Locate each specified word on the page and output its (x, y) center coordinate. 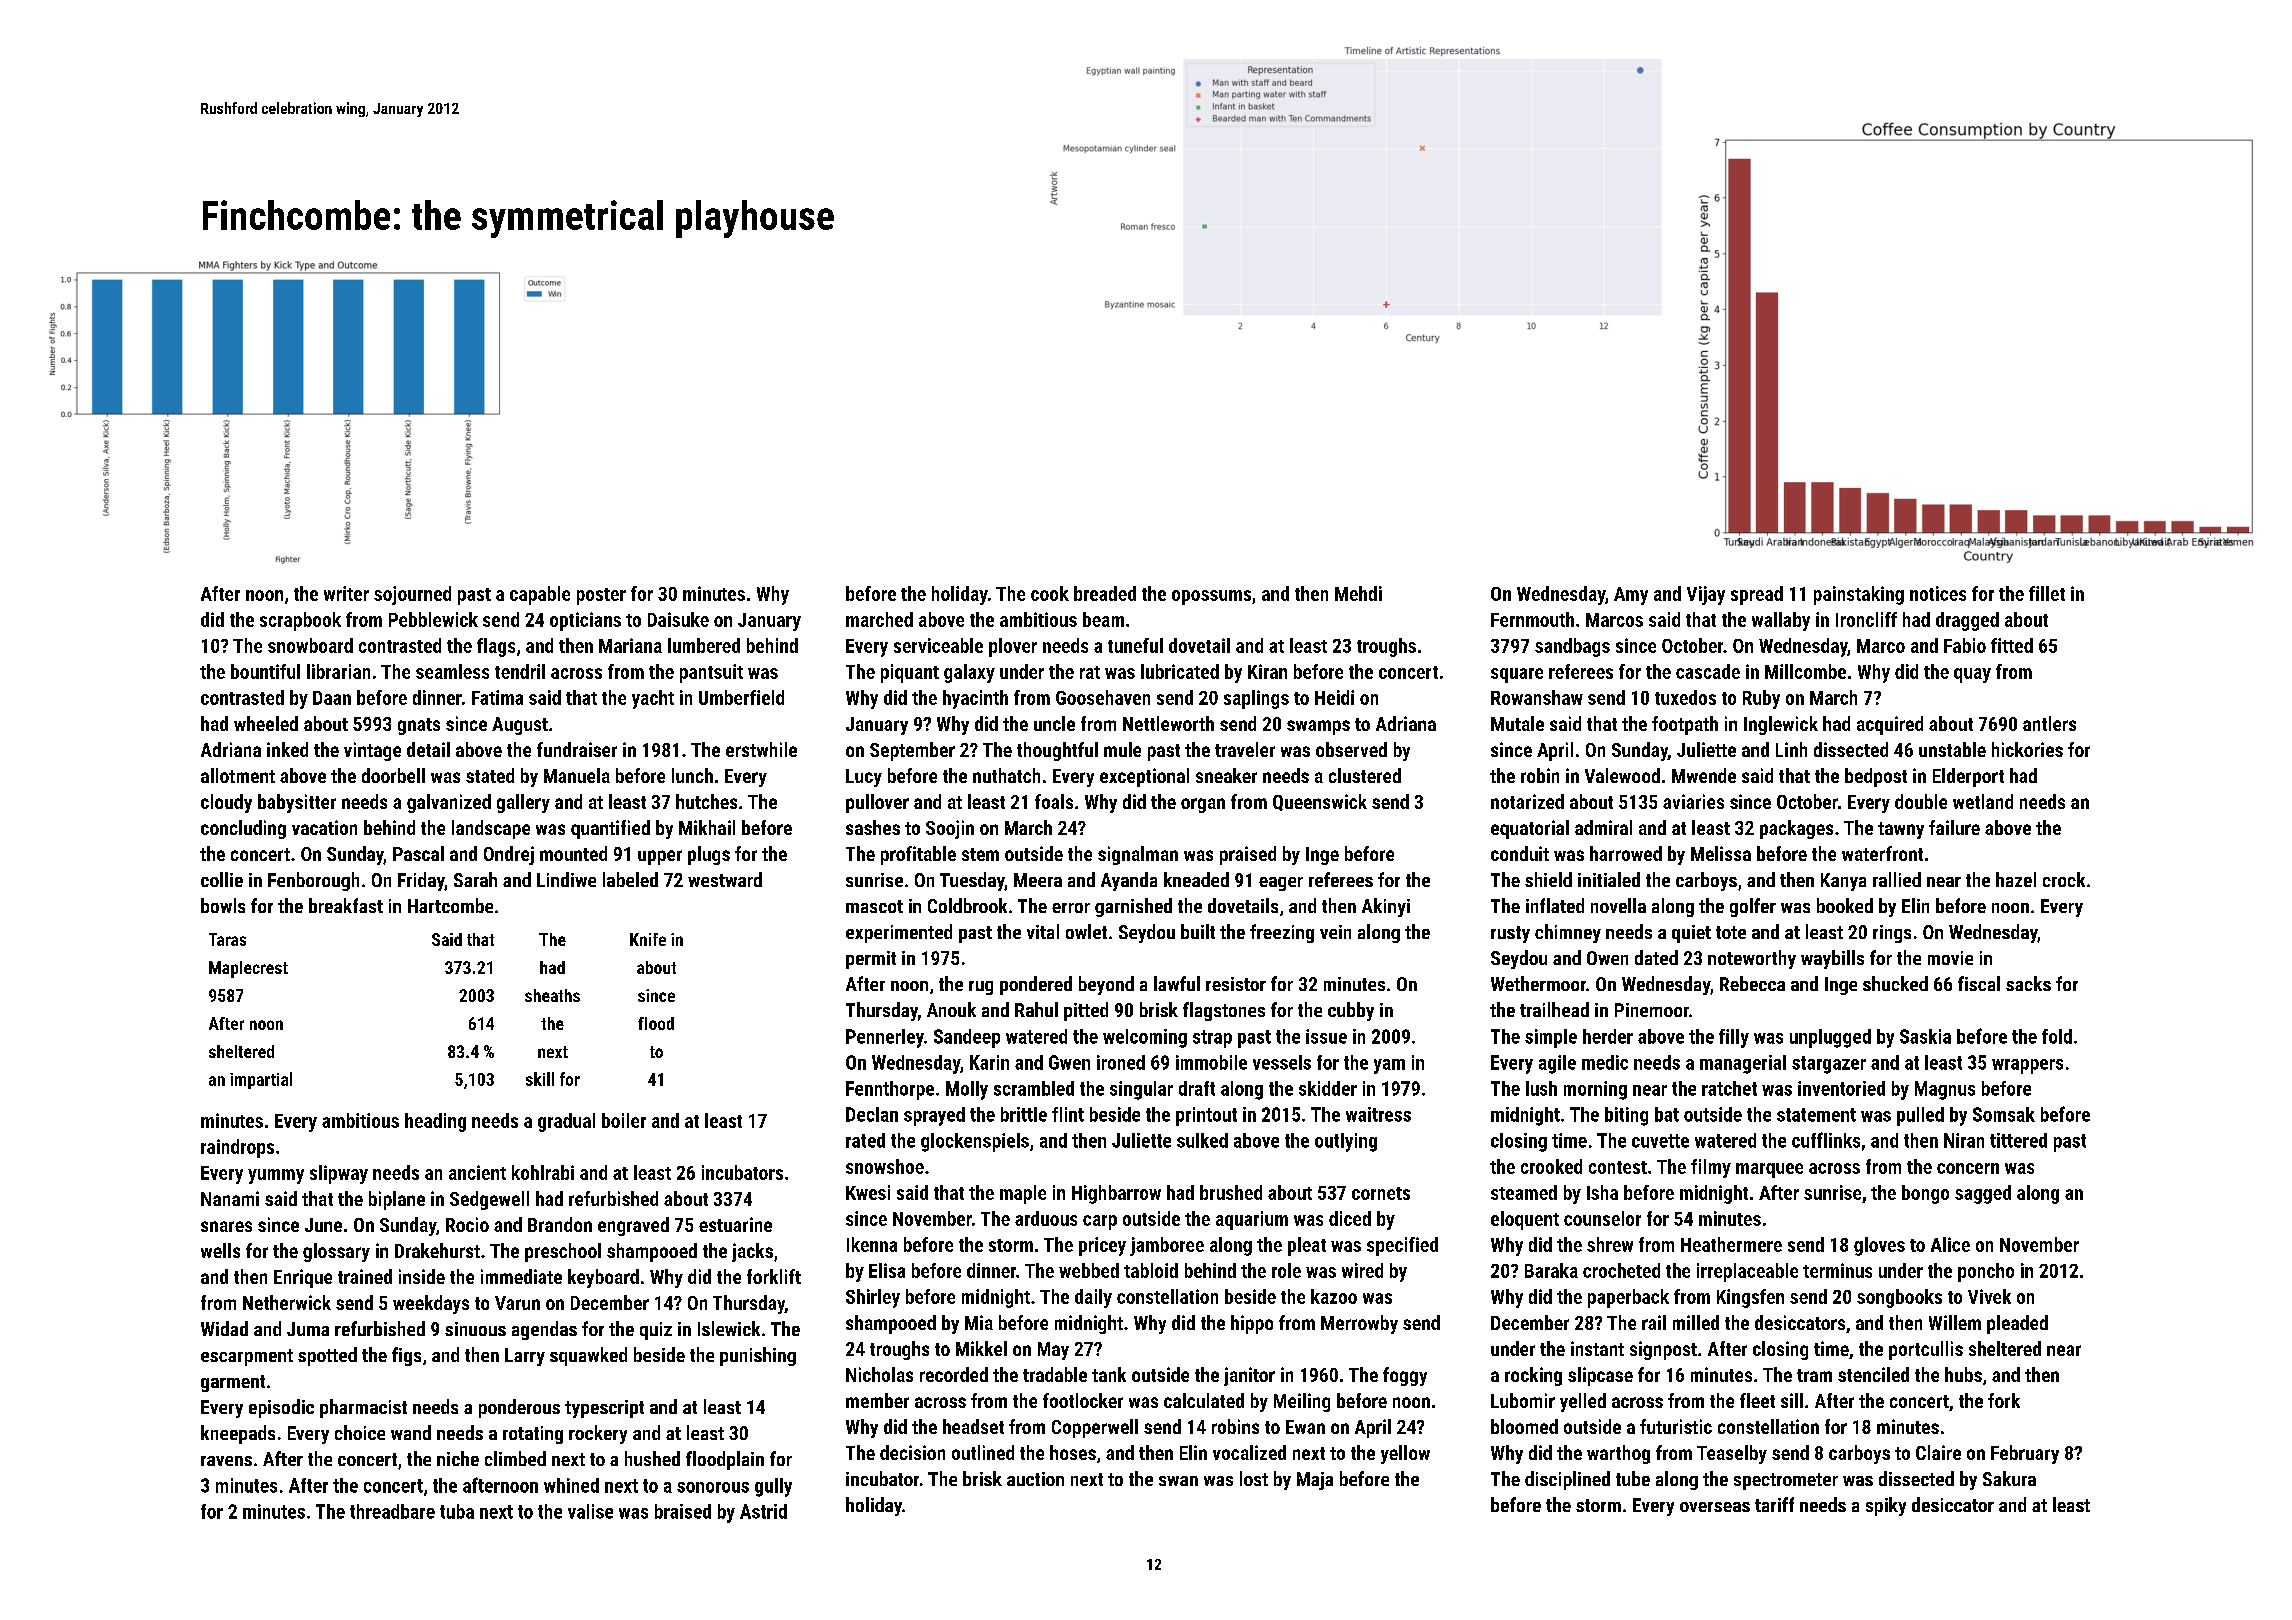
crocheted (1621, 1270)
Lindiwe (566, 879)
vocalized (1249, 1452)
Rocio (467, 1224)
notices (1938, 593)
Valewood (1622, 775)
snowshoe (885, 1166)
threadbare (392, 1511)
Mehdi (1358, 593)
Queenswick (1320, 802)
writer (346, 593)
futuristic (1676, 1426)
